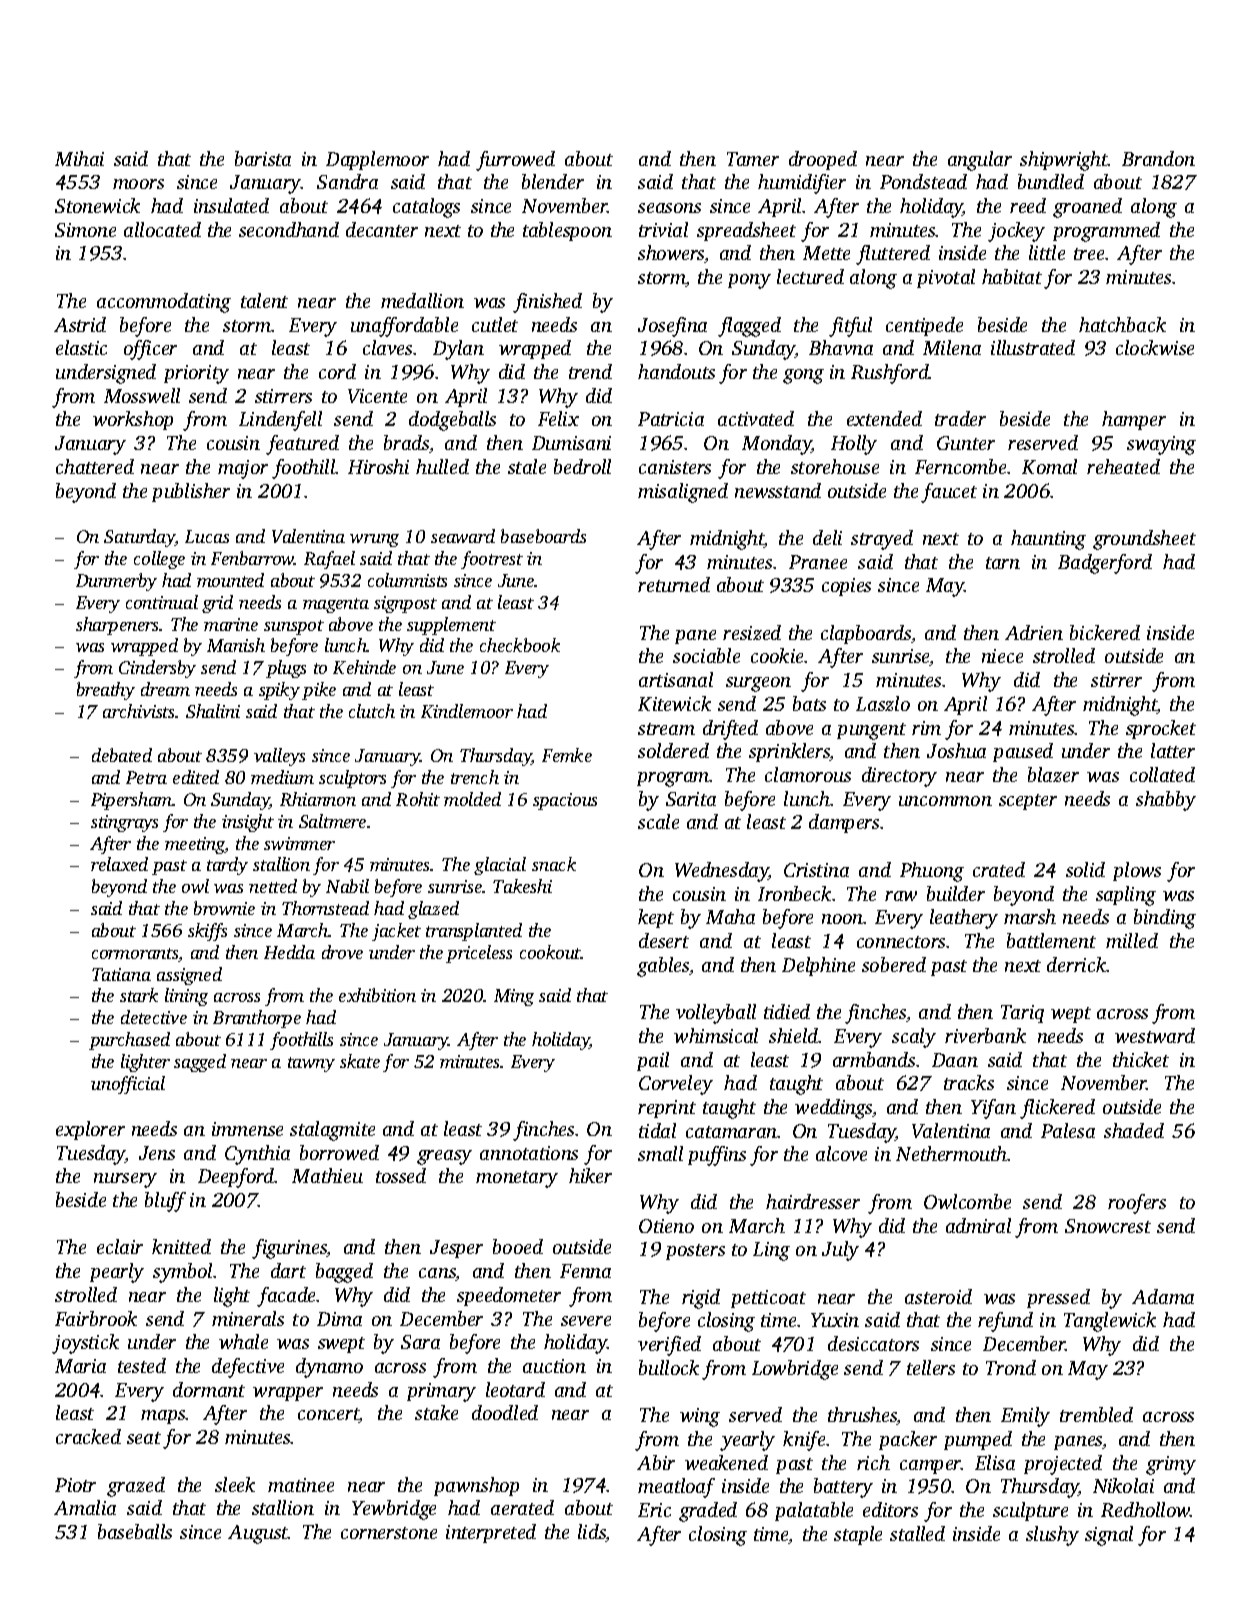 The width and height of the screenshot is (1251, 1619). I want to click on edited, so click(196, 777).
